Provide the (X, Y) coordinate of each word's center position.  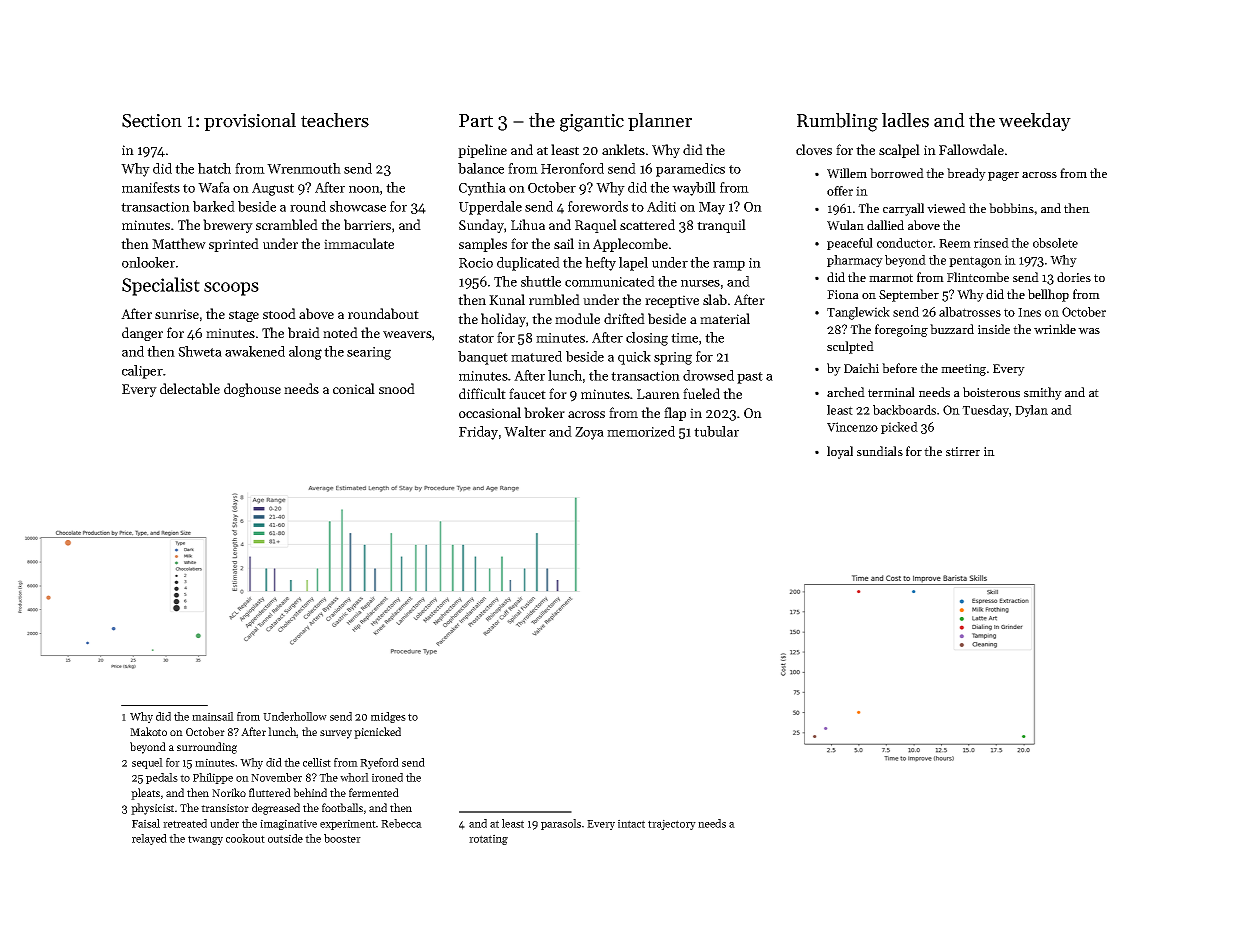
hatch (214, 168)
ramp (729, 266)
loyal (840, 452)
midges (388, 717)
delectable (190, 388)
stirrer (963, 451)
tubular (716, 431)
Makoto (148, 731)
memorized (641, 431)
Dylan (1031, 411)
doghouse (252, 390)
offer (840, 191)
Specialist (161, 286)
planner (660, 122)
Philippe (213, 778)
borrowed (897, 173)
